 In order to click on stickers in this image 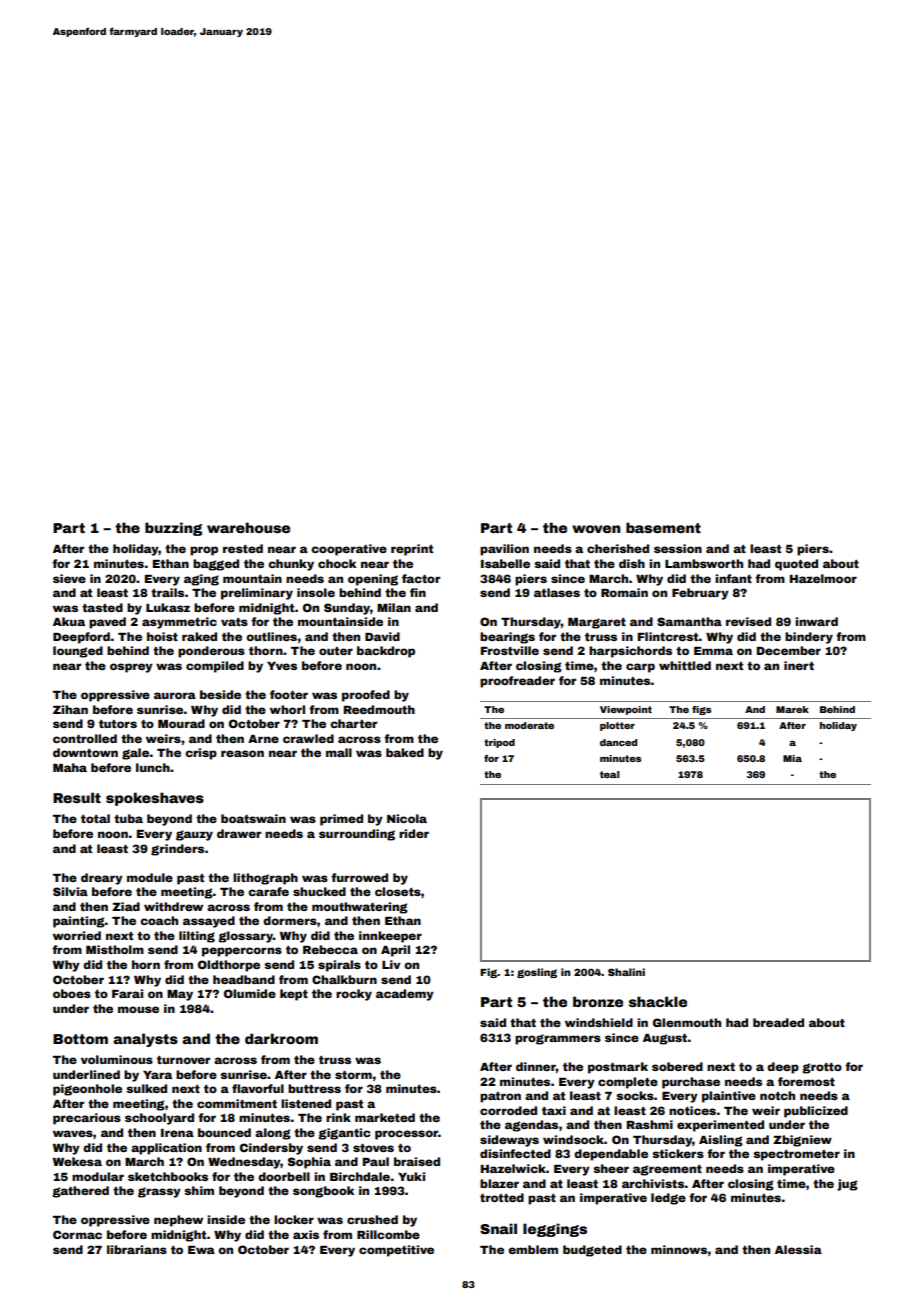, I will do `click(678, 1153)`.
